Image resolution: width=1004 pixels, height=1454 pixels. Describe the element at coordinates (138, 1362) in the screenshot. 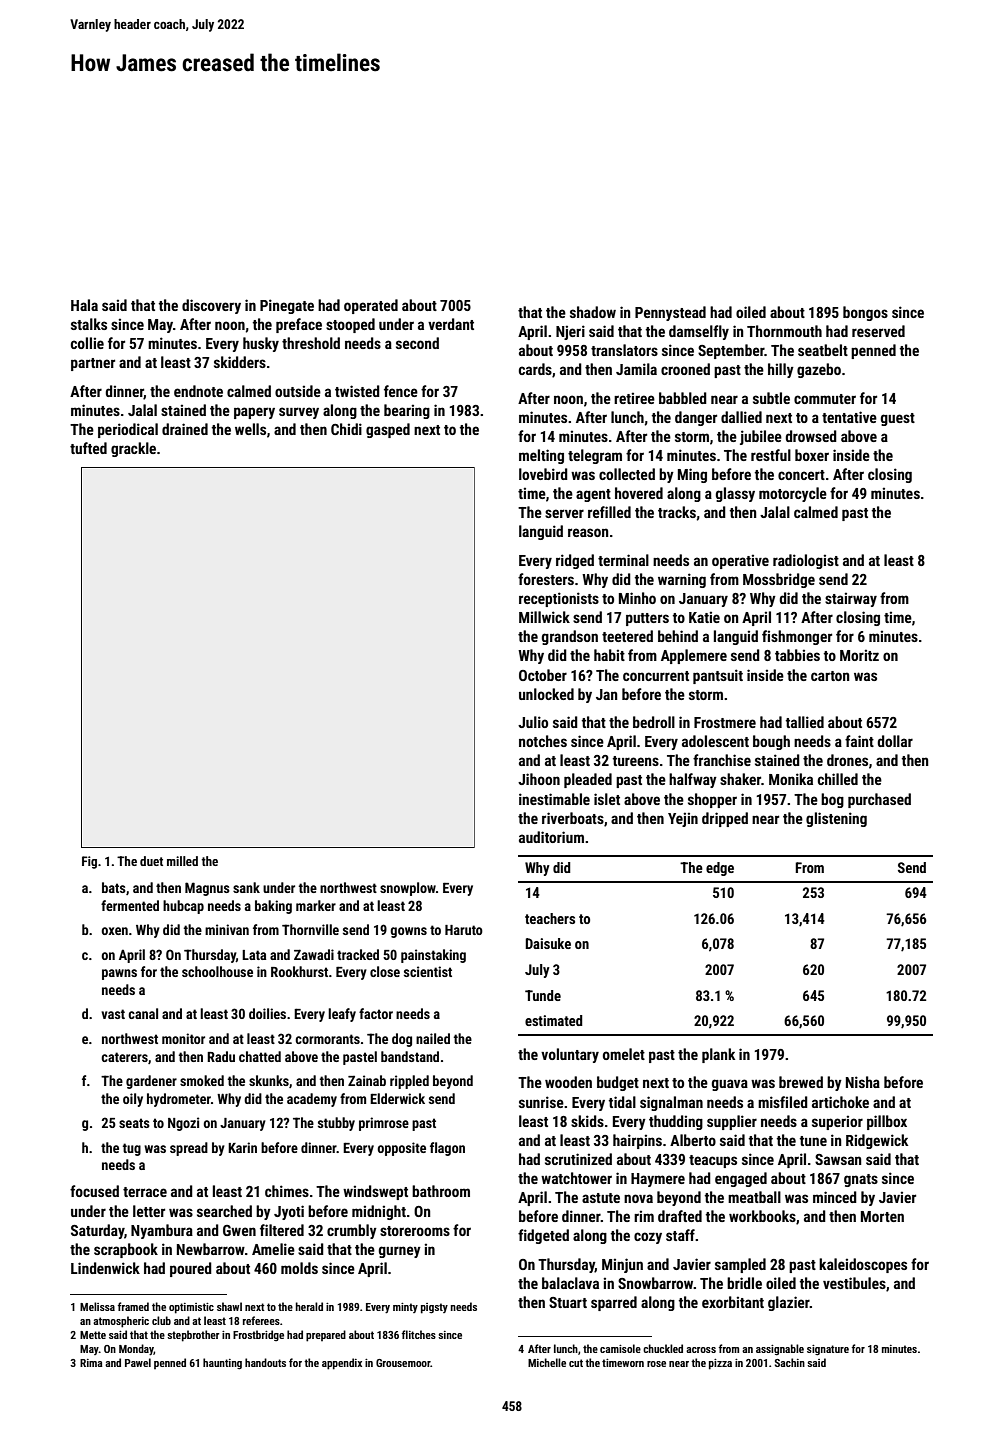

I see `Pawel` at that location.
